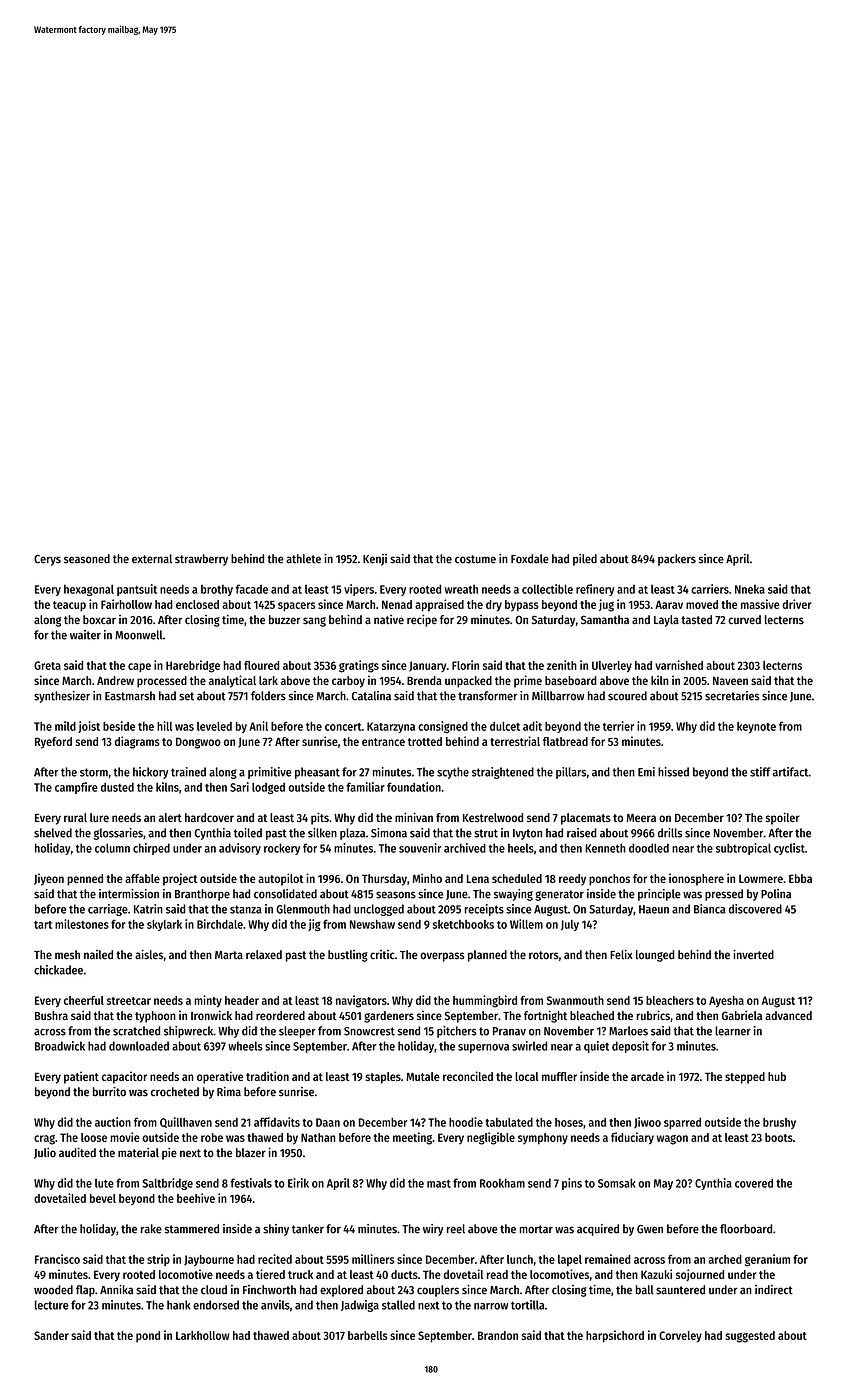  Describe the element at coordinates (126, 604) in the screenshot. I see `Fairhollow` at that location.
